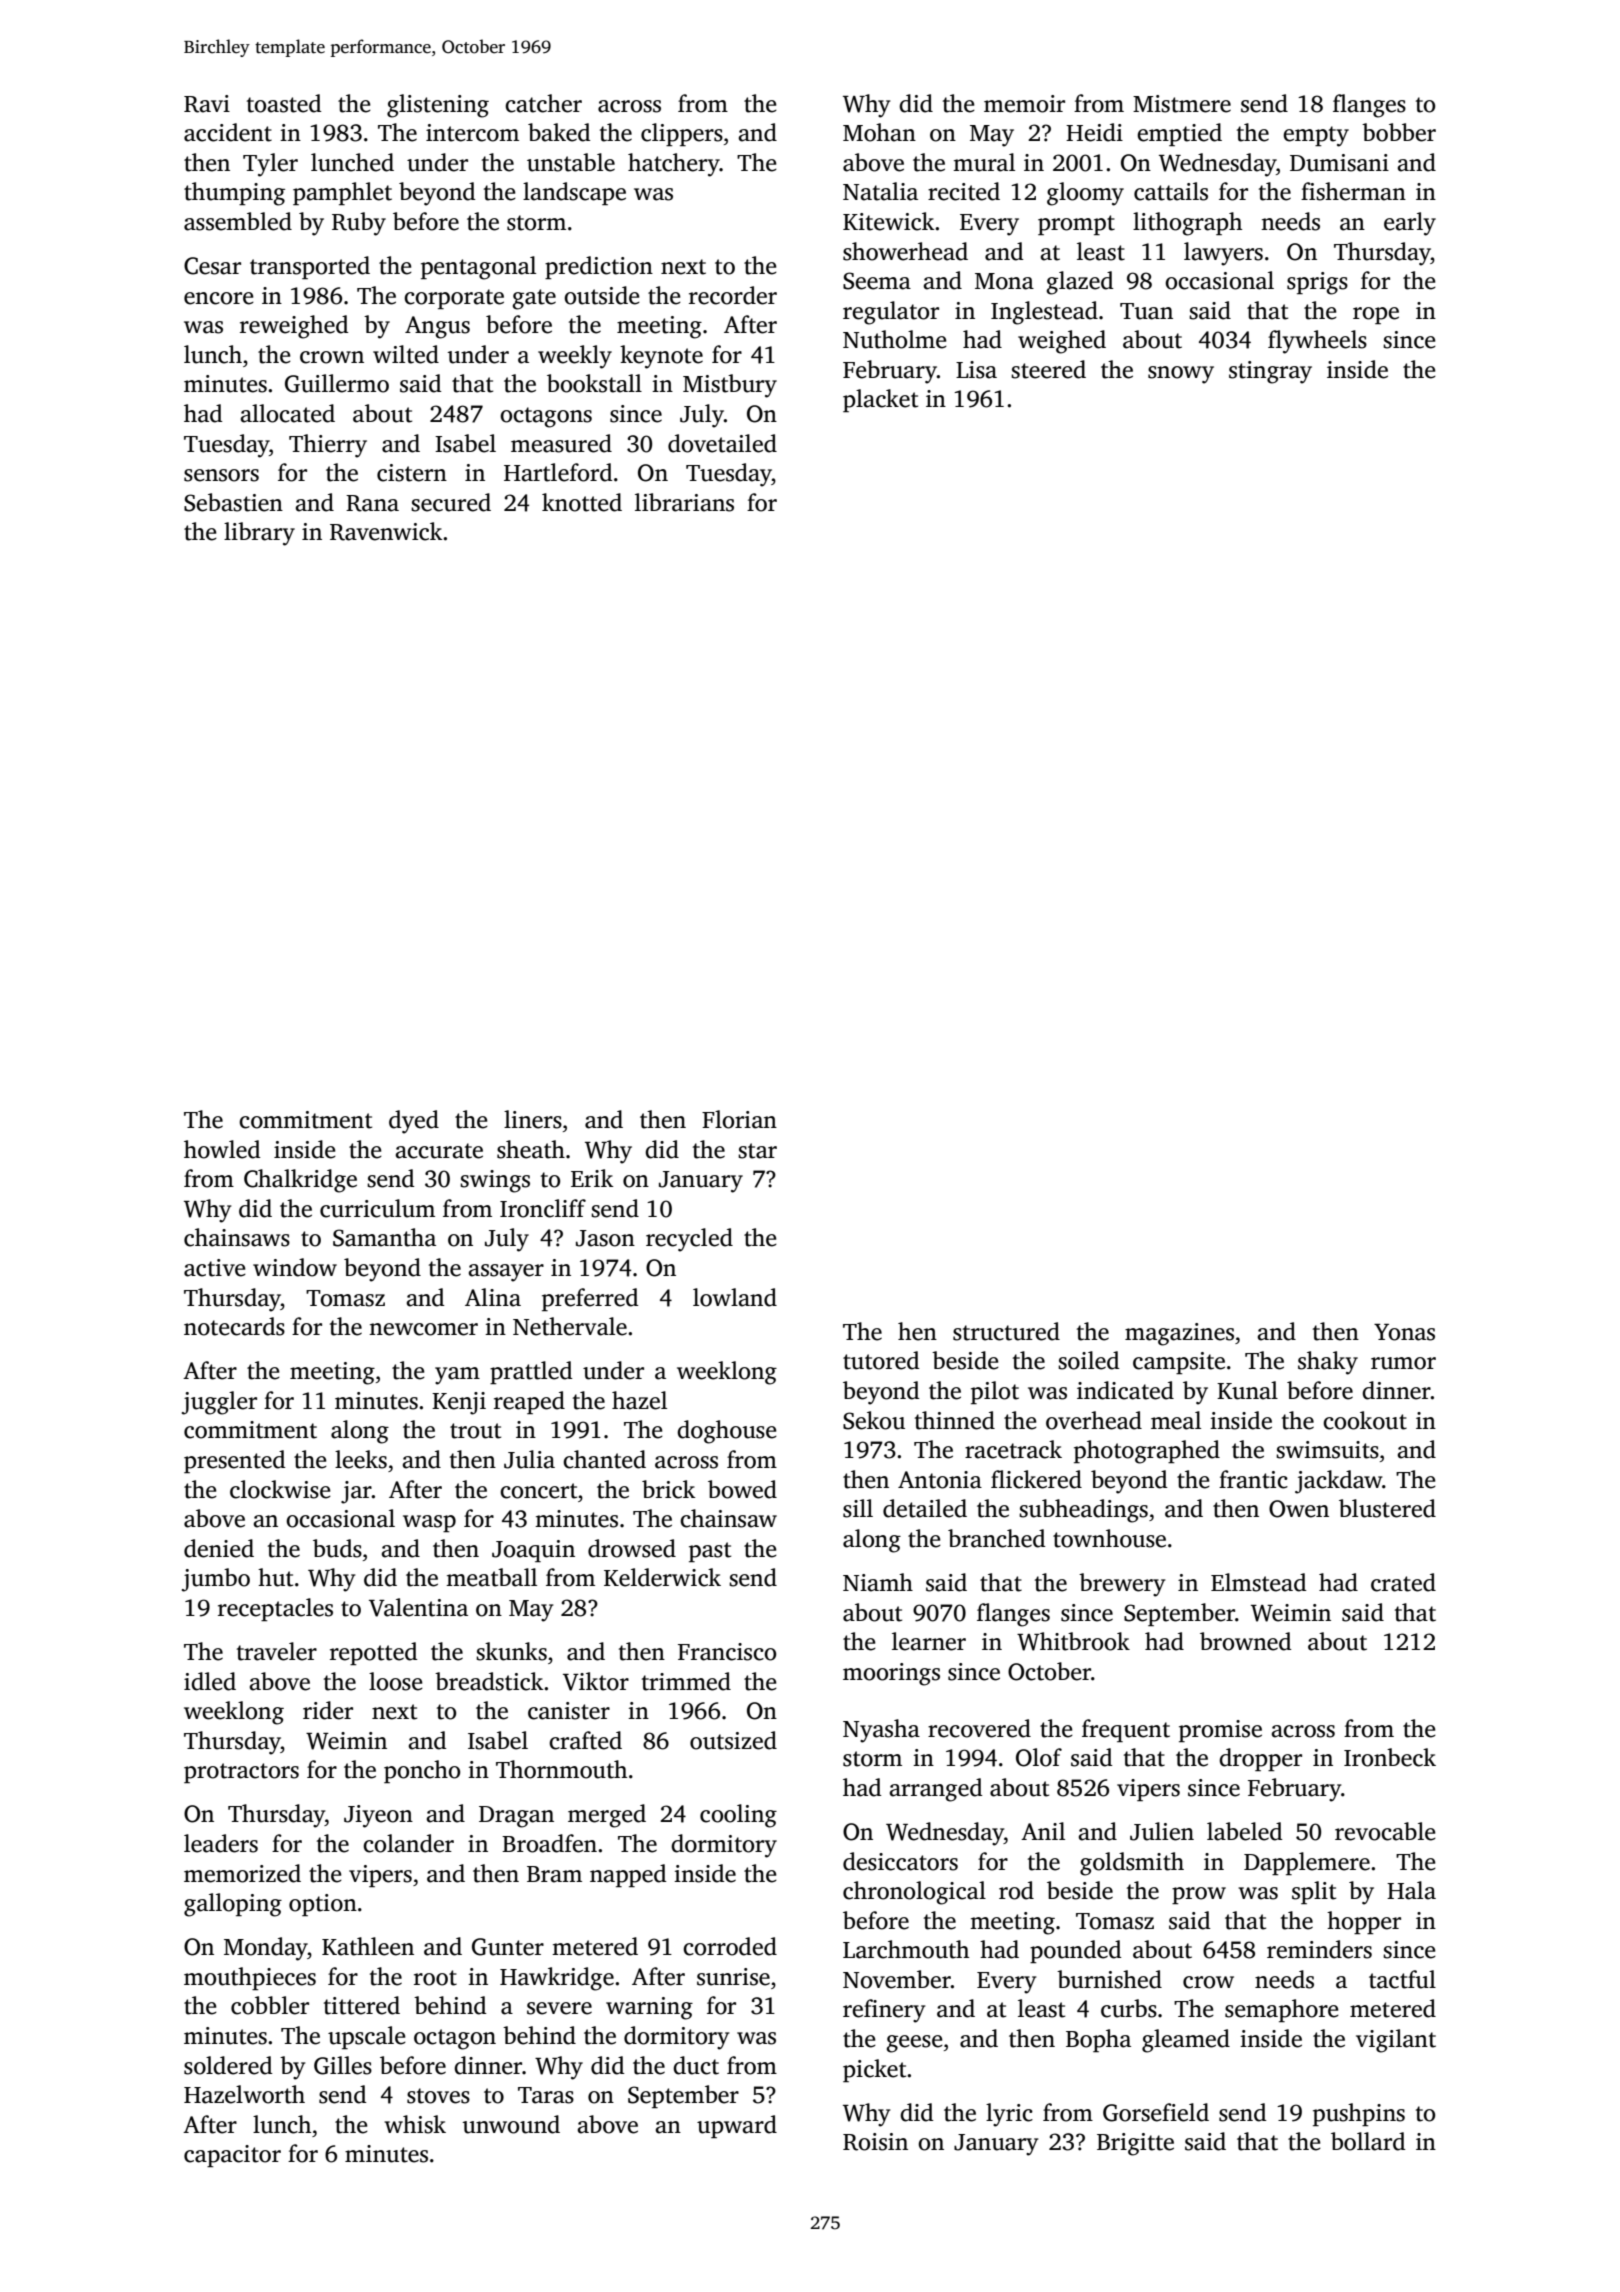 The image size is (1620, 2292). I want to click on geese, so click(915, 2044).
